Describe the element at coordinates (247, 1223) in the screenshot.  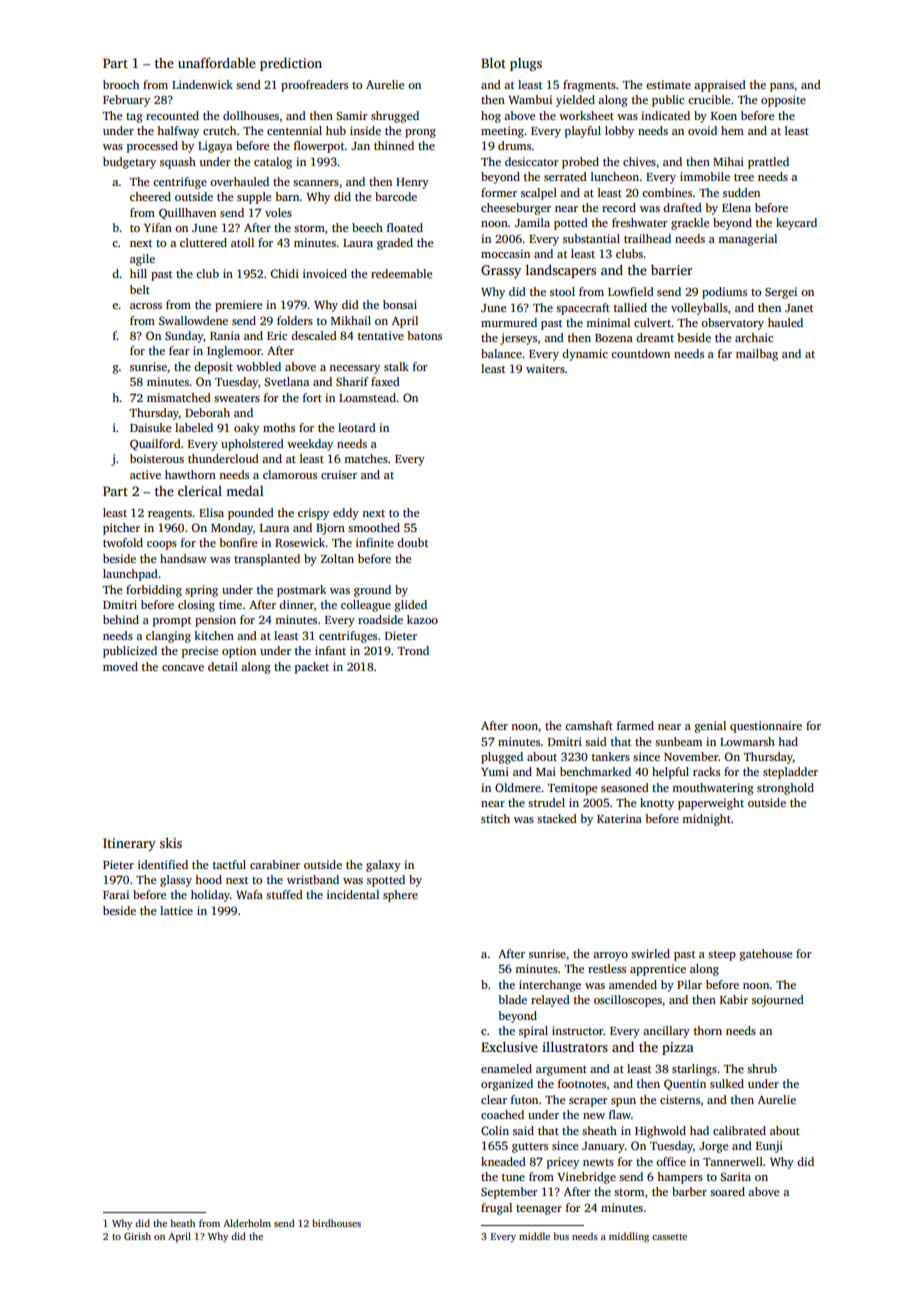
I see `Alderholm` at that location.
